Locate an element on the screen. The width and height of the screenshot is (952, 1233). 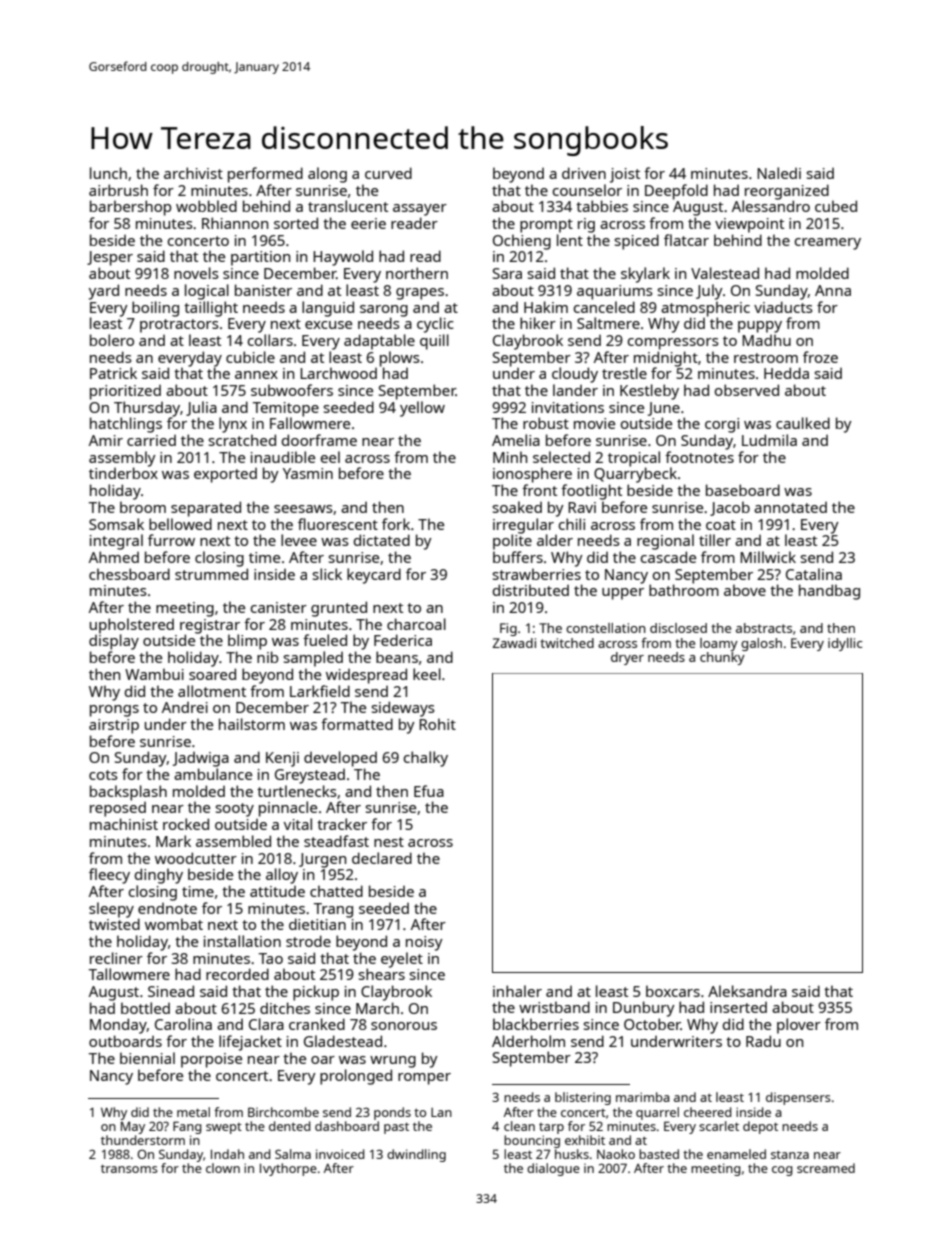
transoms is located at coordinates (129, 1168).
